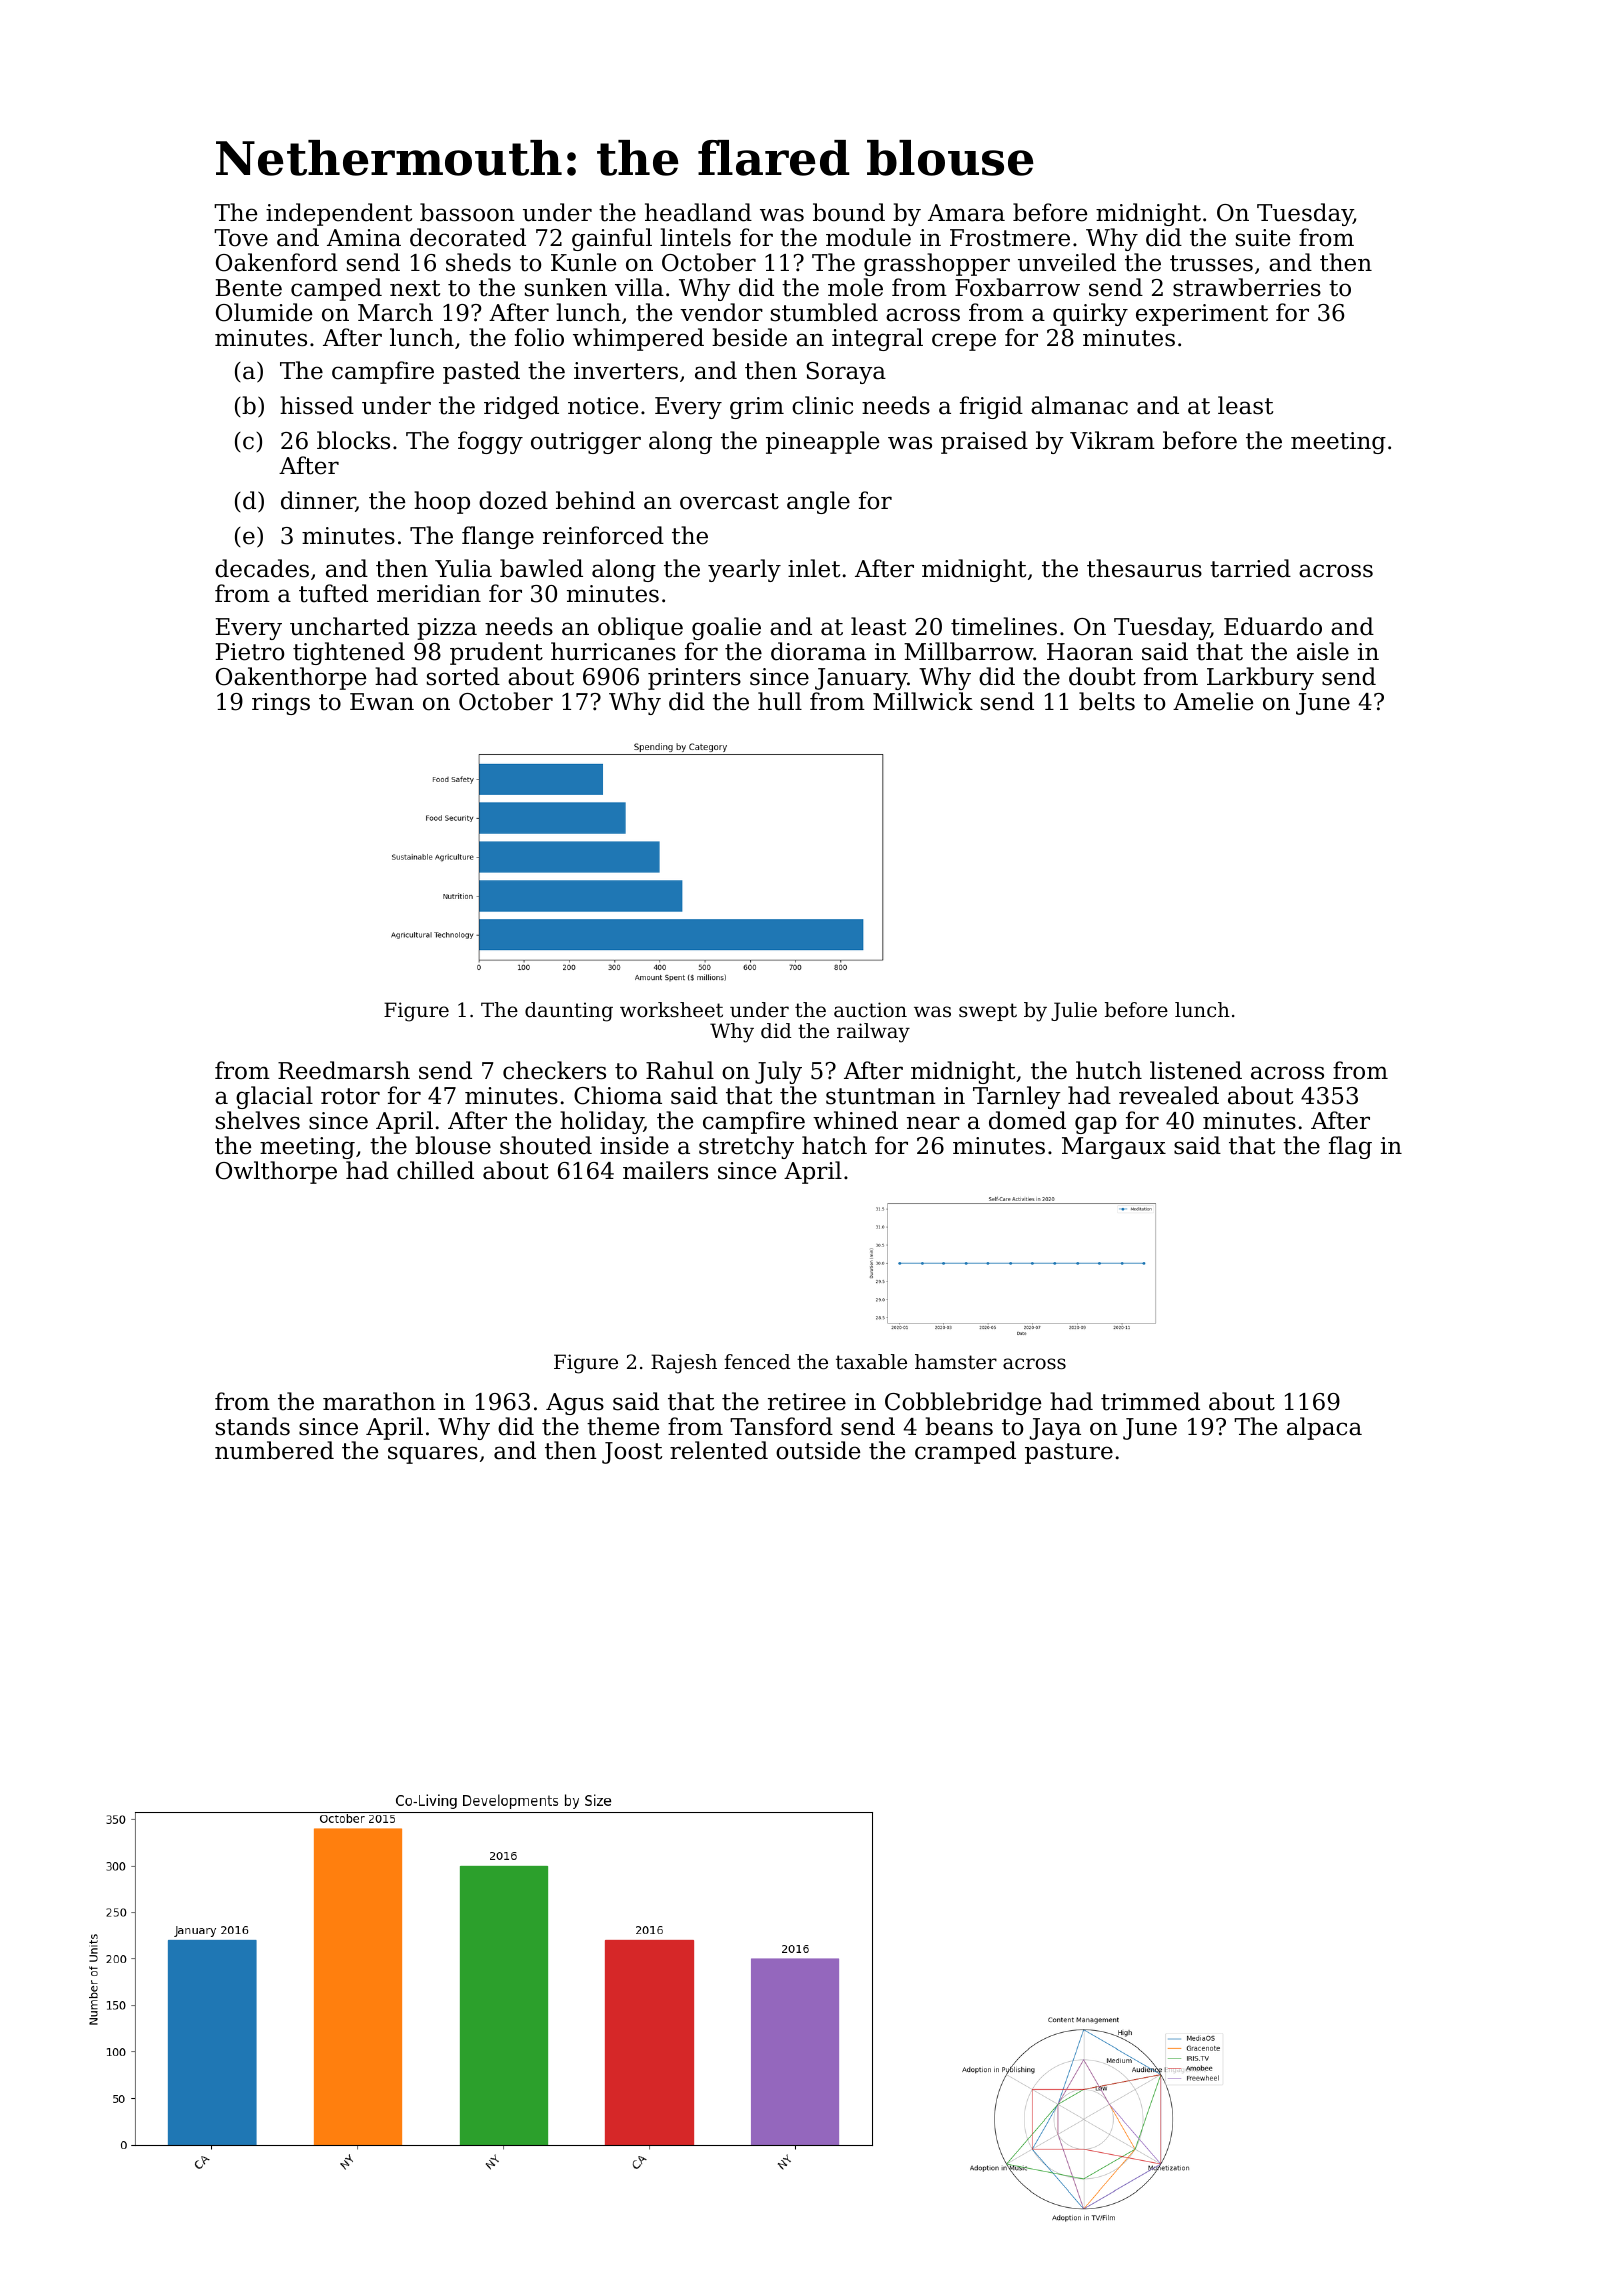 Image resolution: width=1620 pixels, height=2292 pixels. Describe the element at coordinates (253, 1426) in the image. I see `stands` at that location.
